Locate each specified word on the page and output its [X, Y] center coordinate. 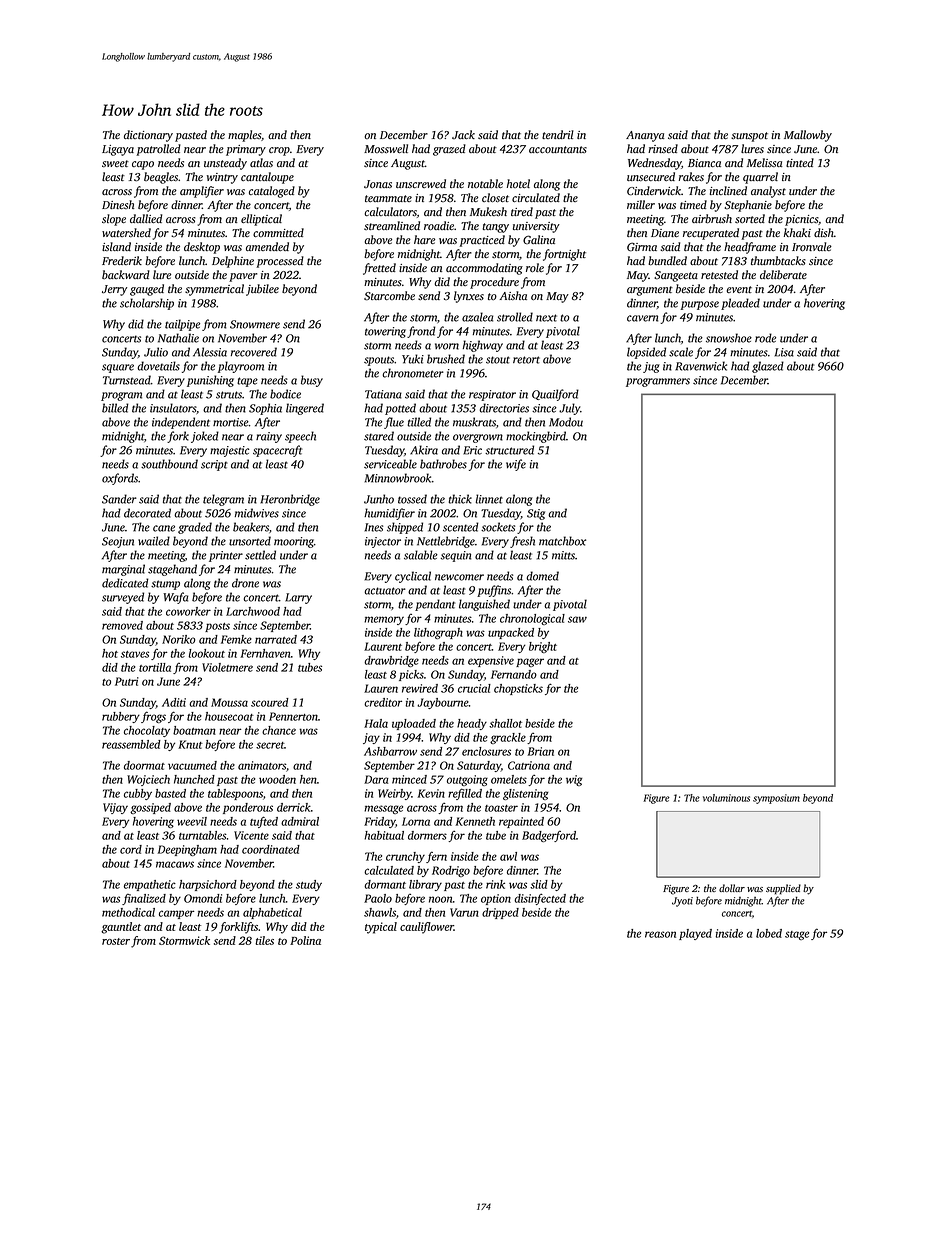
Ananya [645, 136]
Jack [463, 135]
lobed [769, 933]
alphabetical [272, 913]
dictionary [148, 136]
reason [660, 934]
